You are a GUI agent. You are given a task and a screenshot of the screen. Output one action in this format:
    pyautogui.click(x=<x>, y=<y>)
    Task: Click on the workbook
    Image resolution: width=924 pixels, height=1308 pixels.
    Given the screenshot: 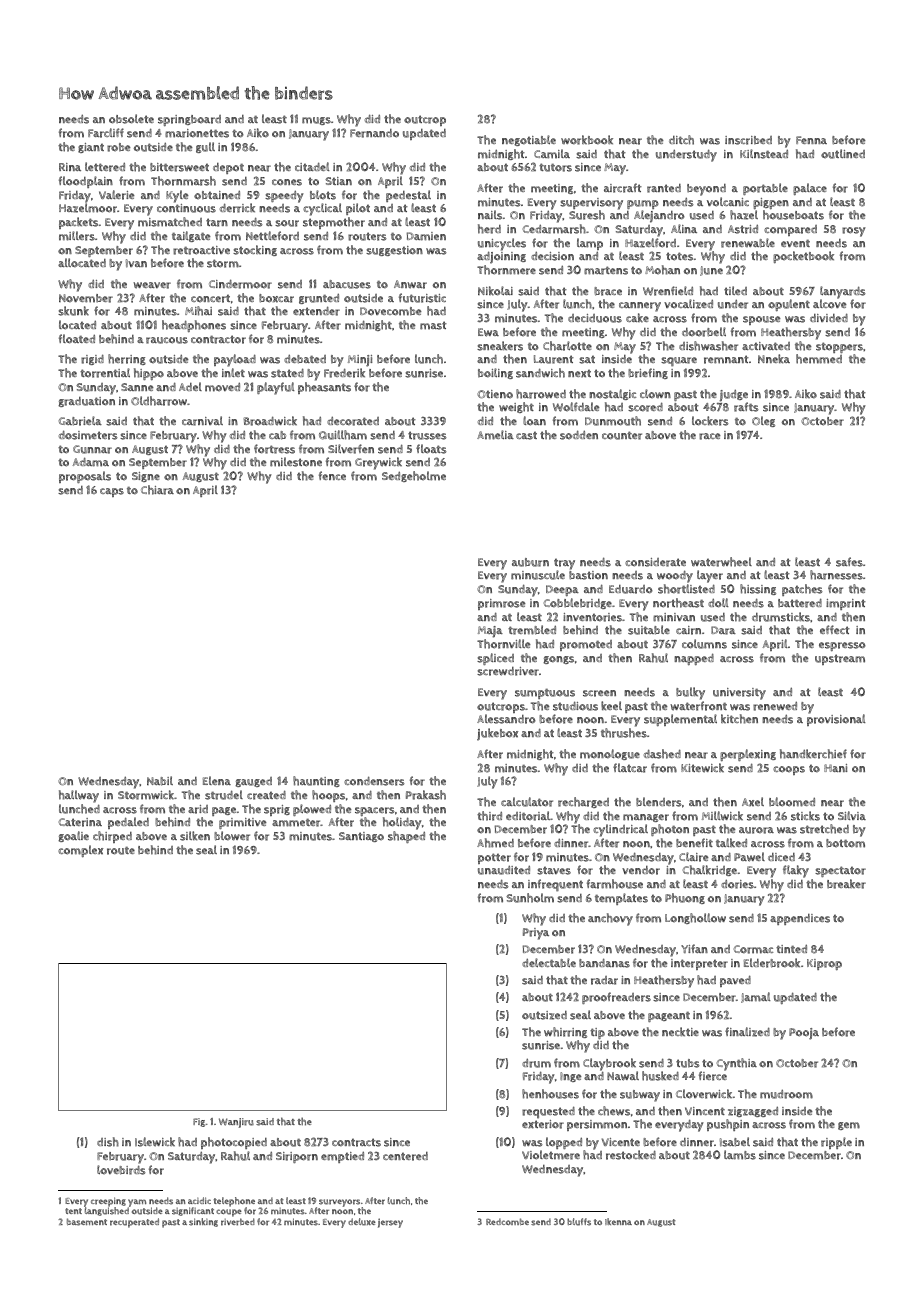 What is the action you would take?
    pyautogui.click(x=587, y=140)
